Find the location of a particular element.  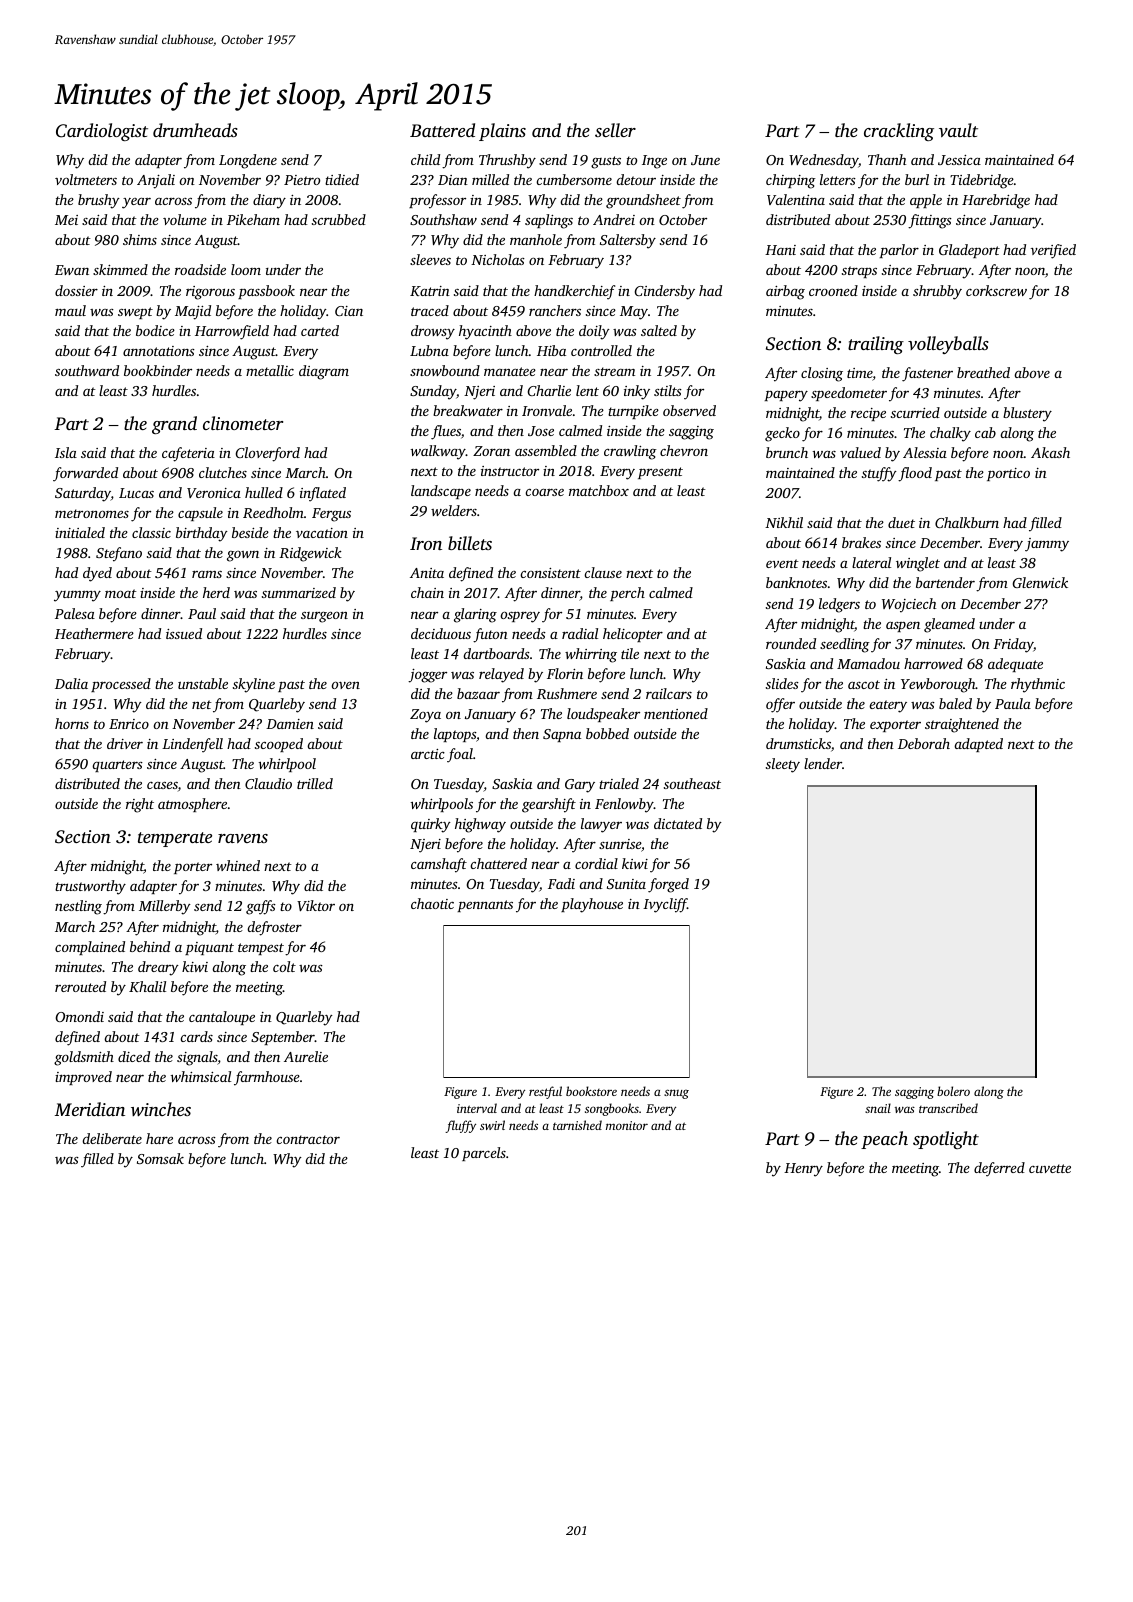

pennants is located at coordinates (485, 906).
